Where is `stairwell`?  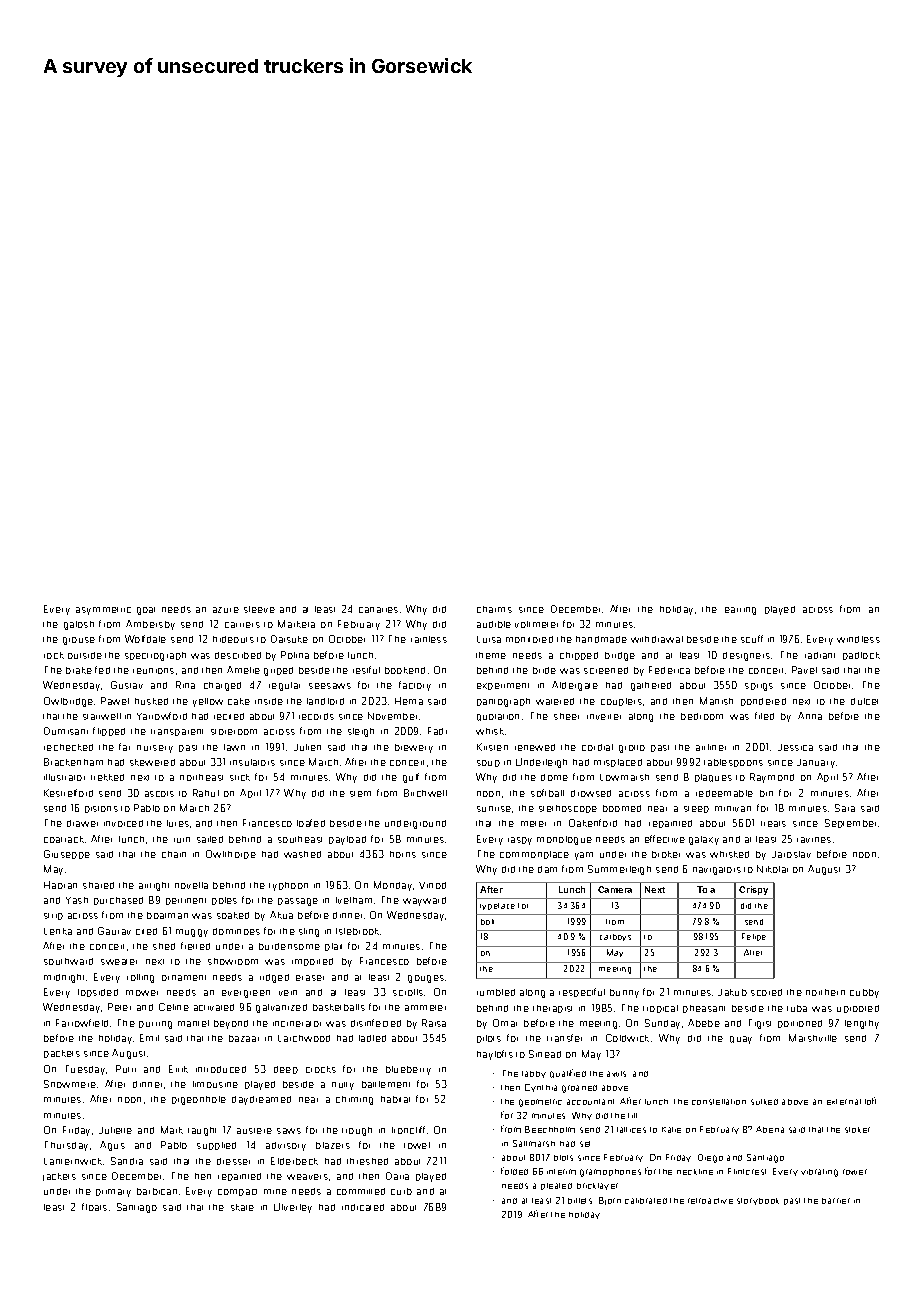
stairwell is located at coordinates (102, 716).
